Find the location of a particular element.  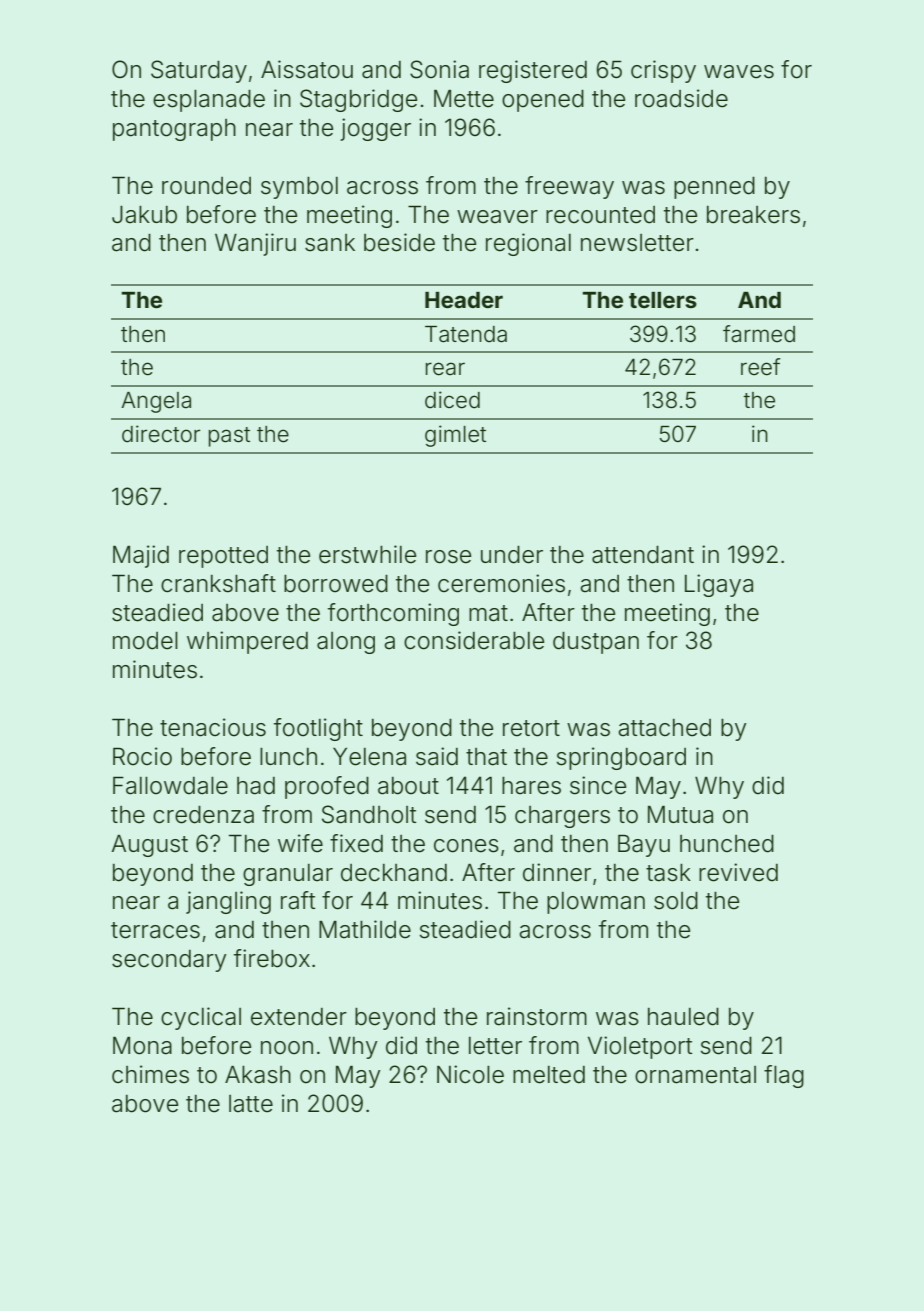

firebox is located at coordinates (272, 958).
